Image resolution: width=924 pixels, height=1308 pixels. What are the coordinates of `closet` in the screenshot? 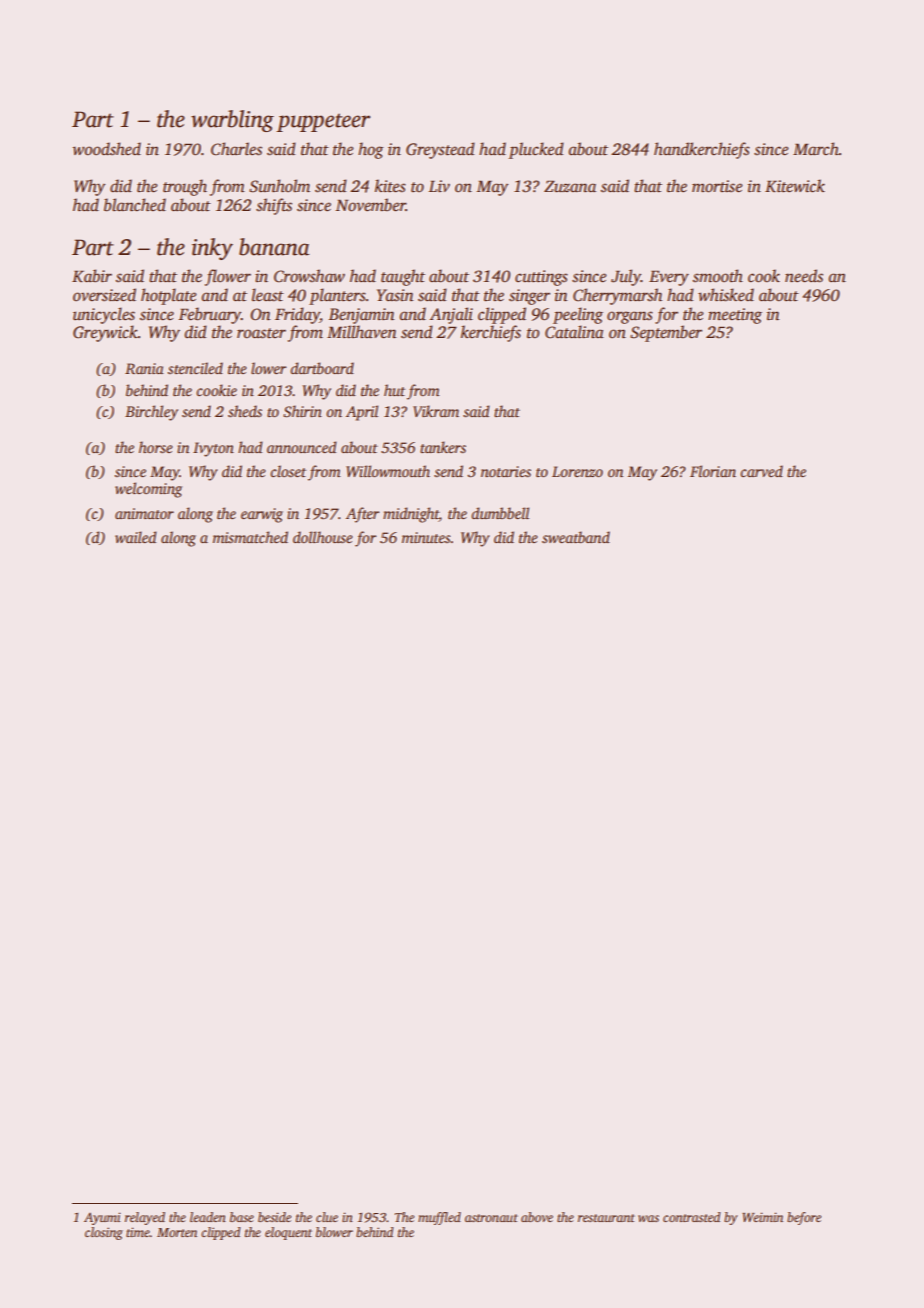 It's located at (288, 471).
